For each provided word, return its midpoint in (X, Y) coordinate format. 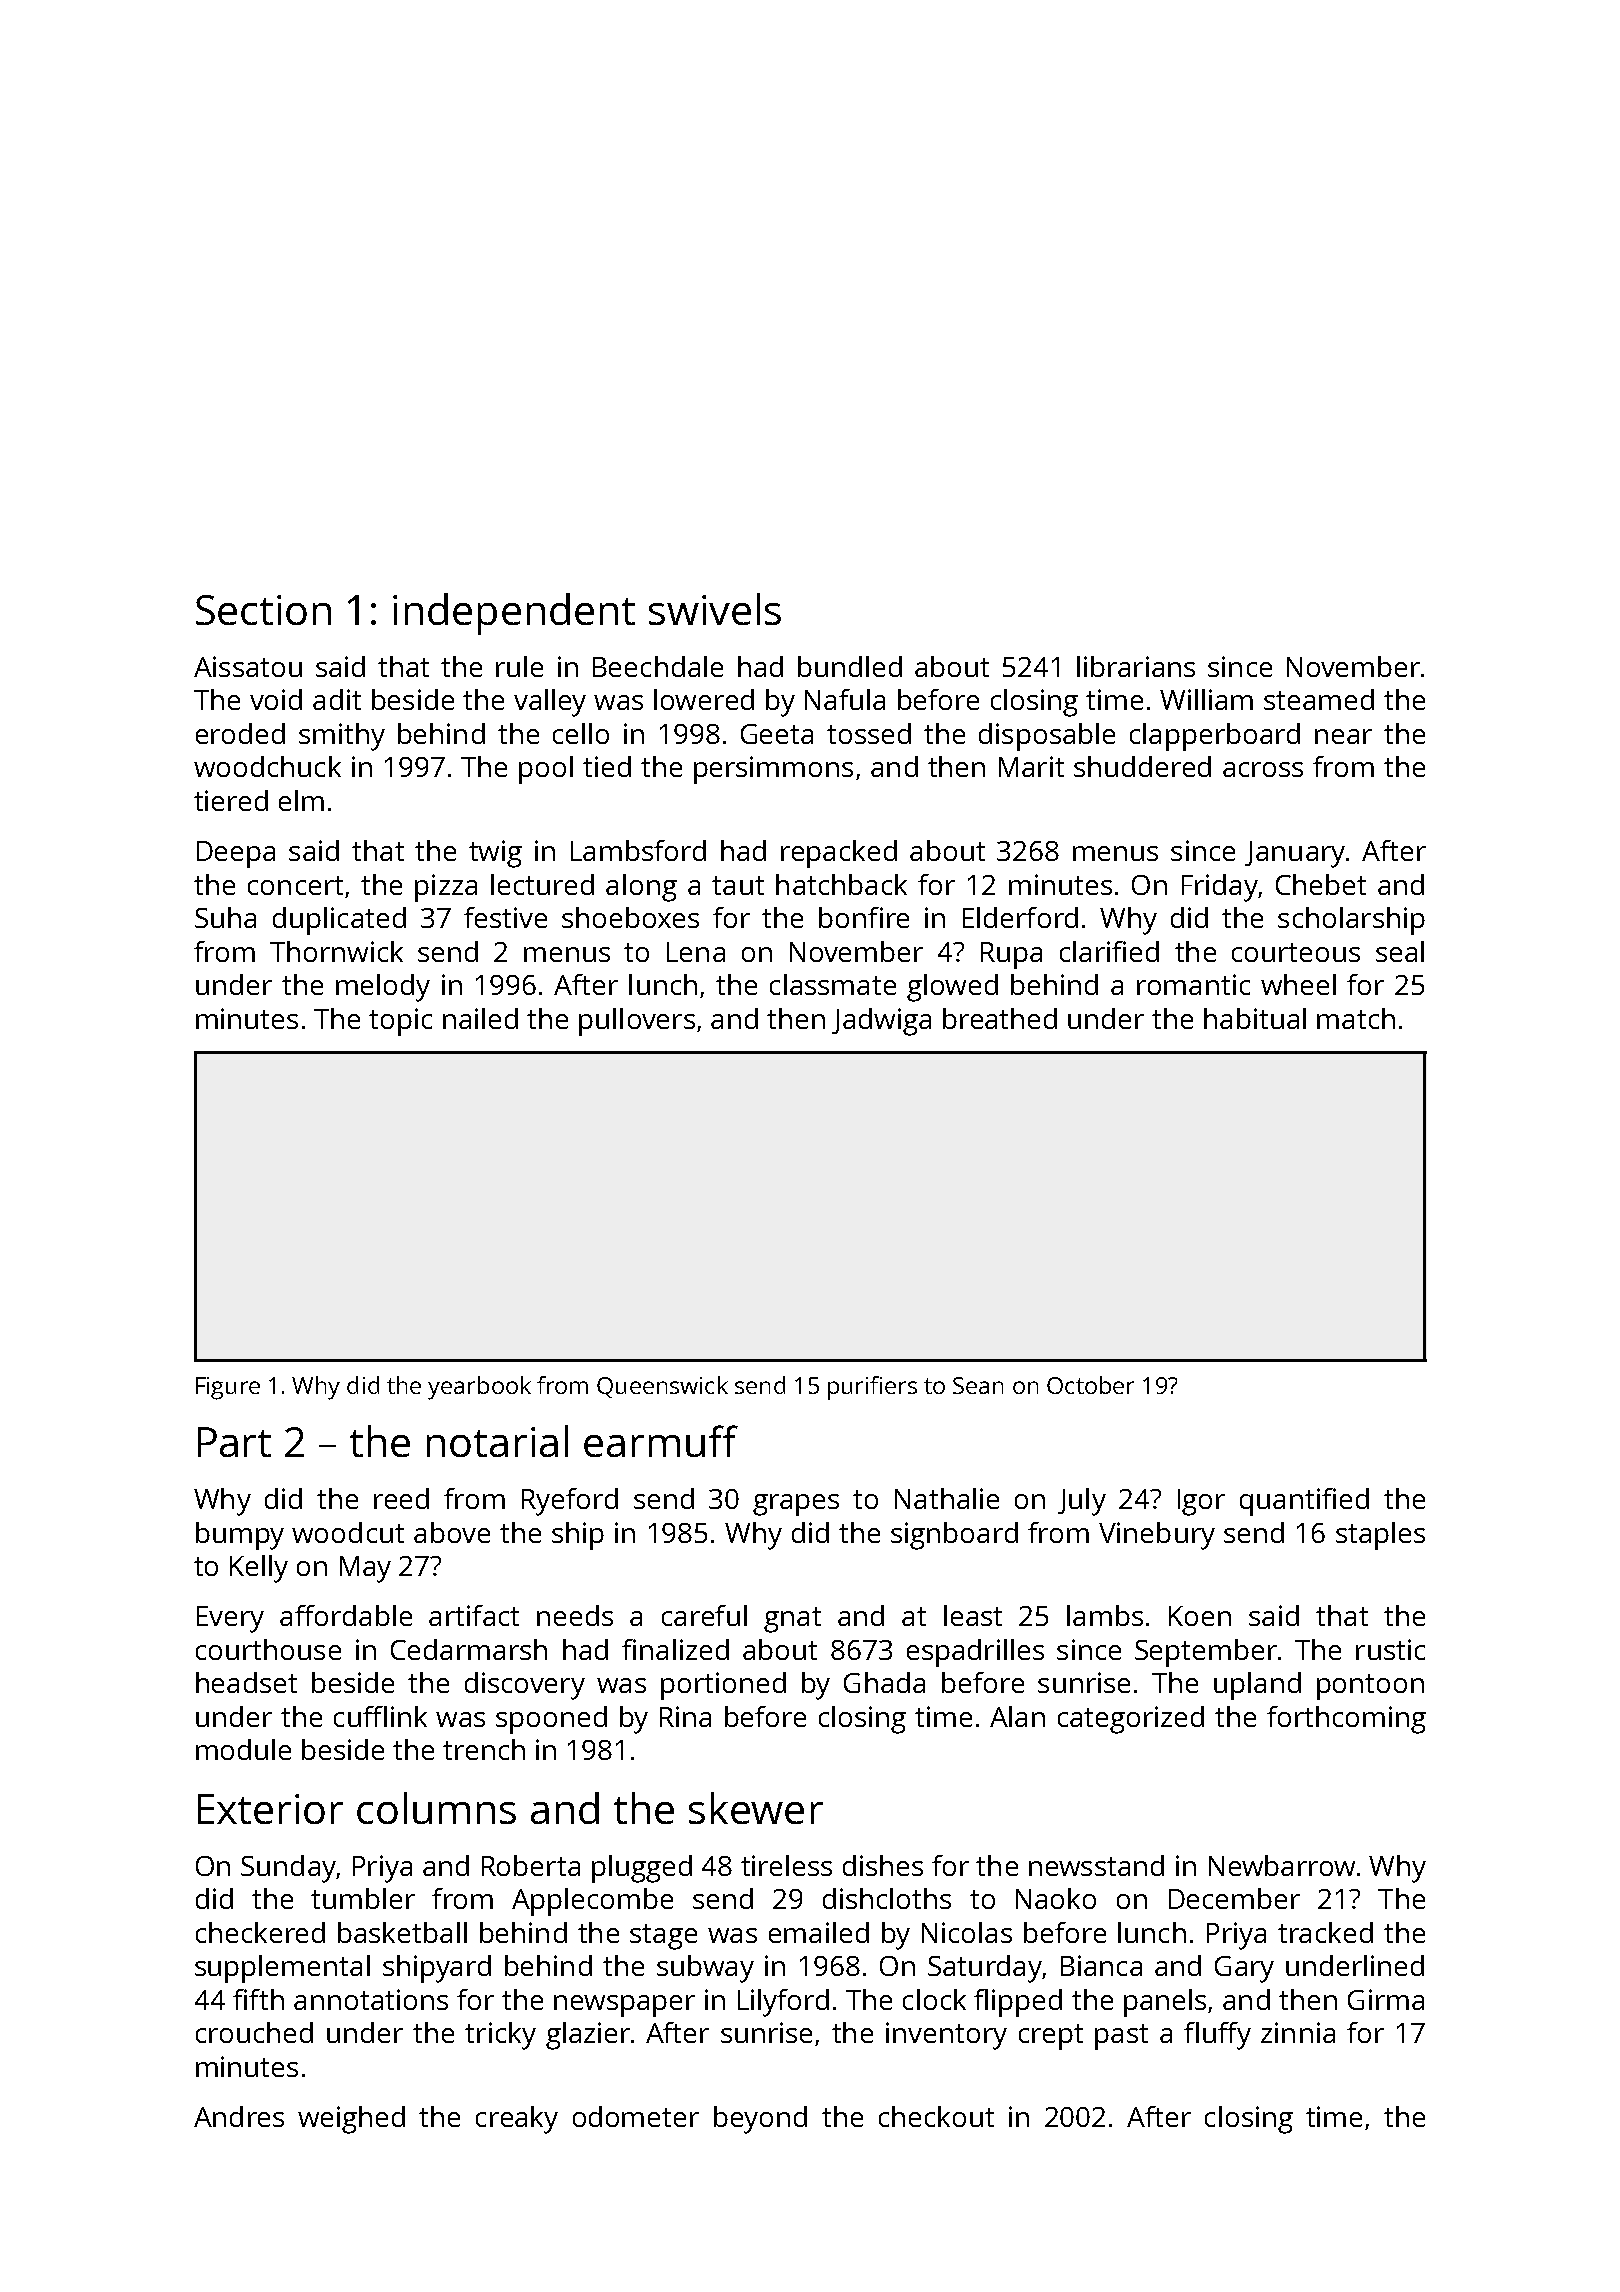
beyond (760, 2120)
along (641, 888)
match (1356, 1018)
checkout (936, 2116)
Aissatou (248, 666)
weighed (351, 2120)
